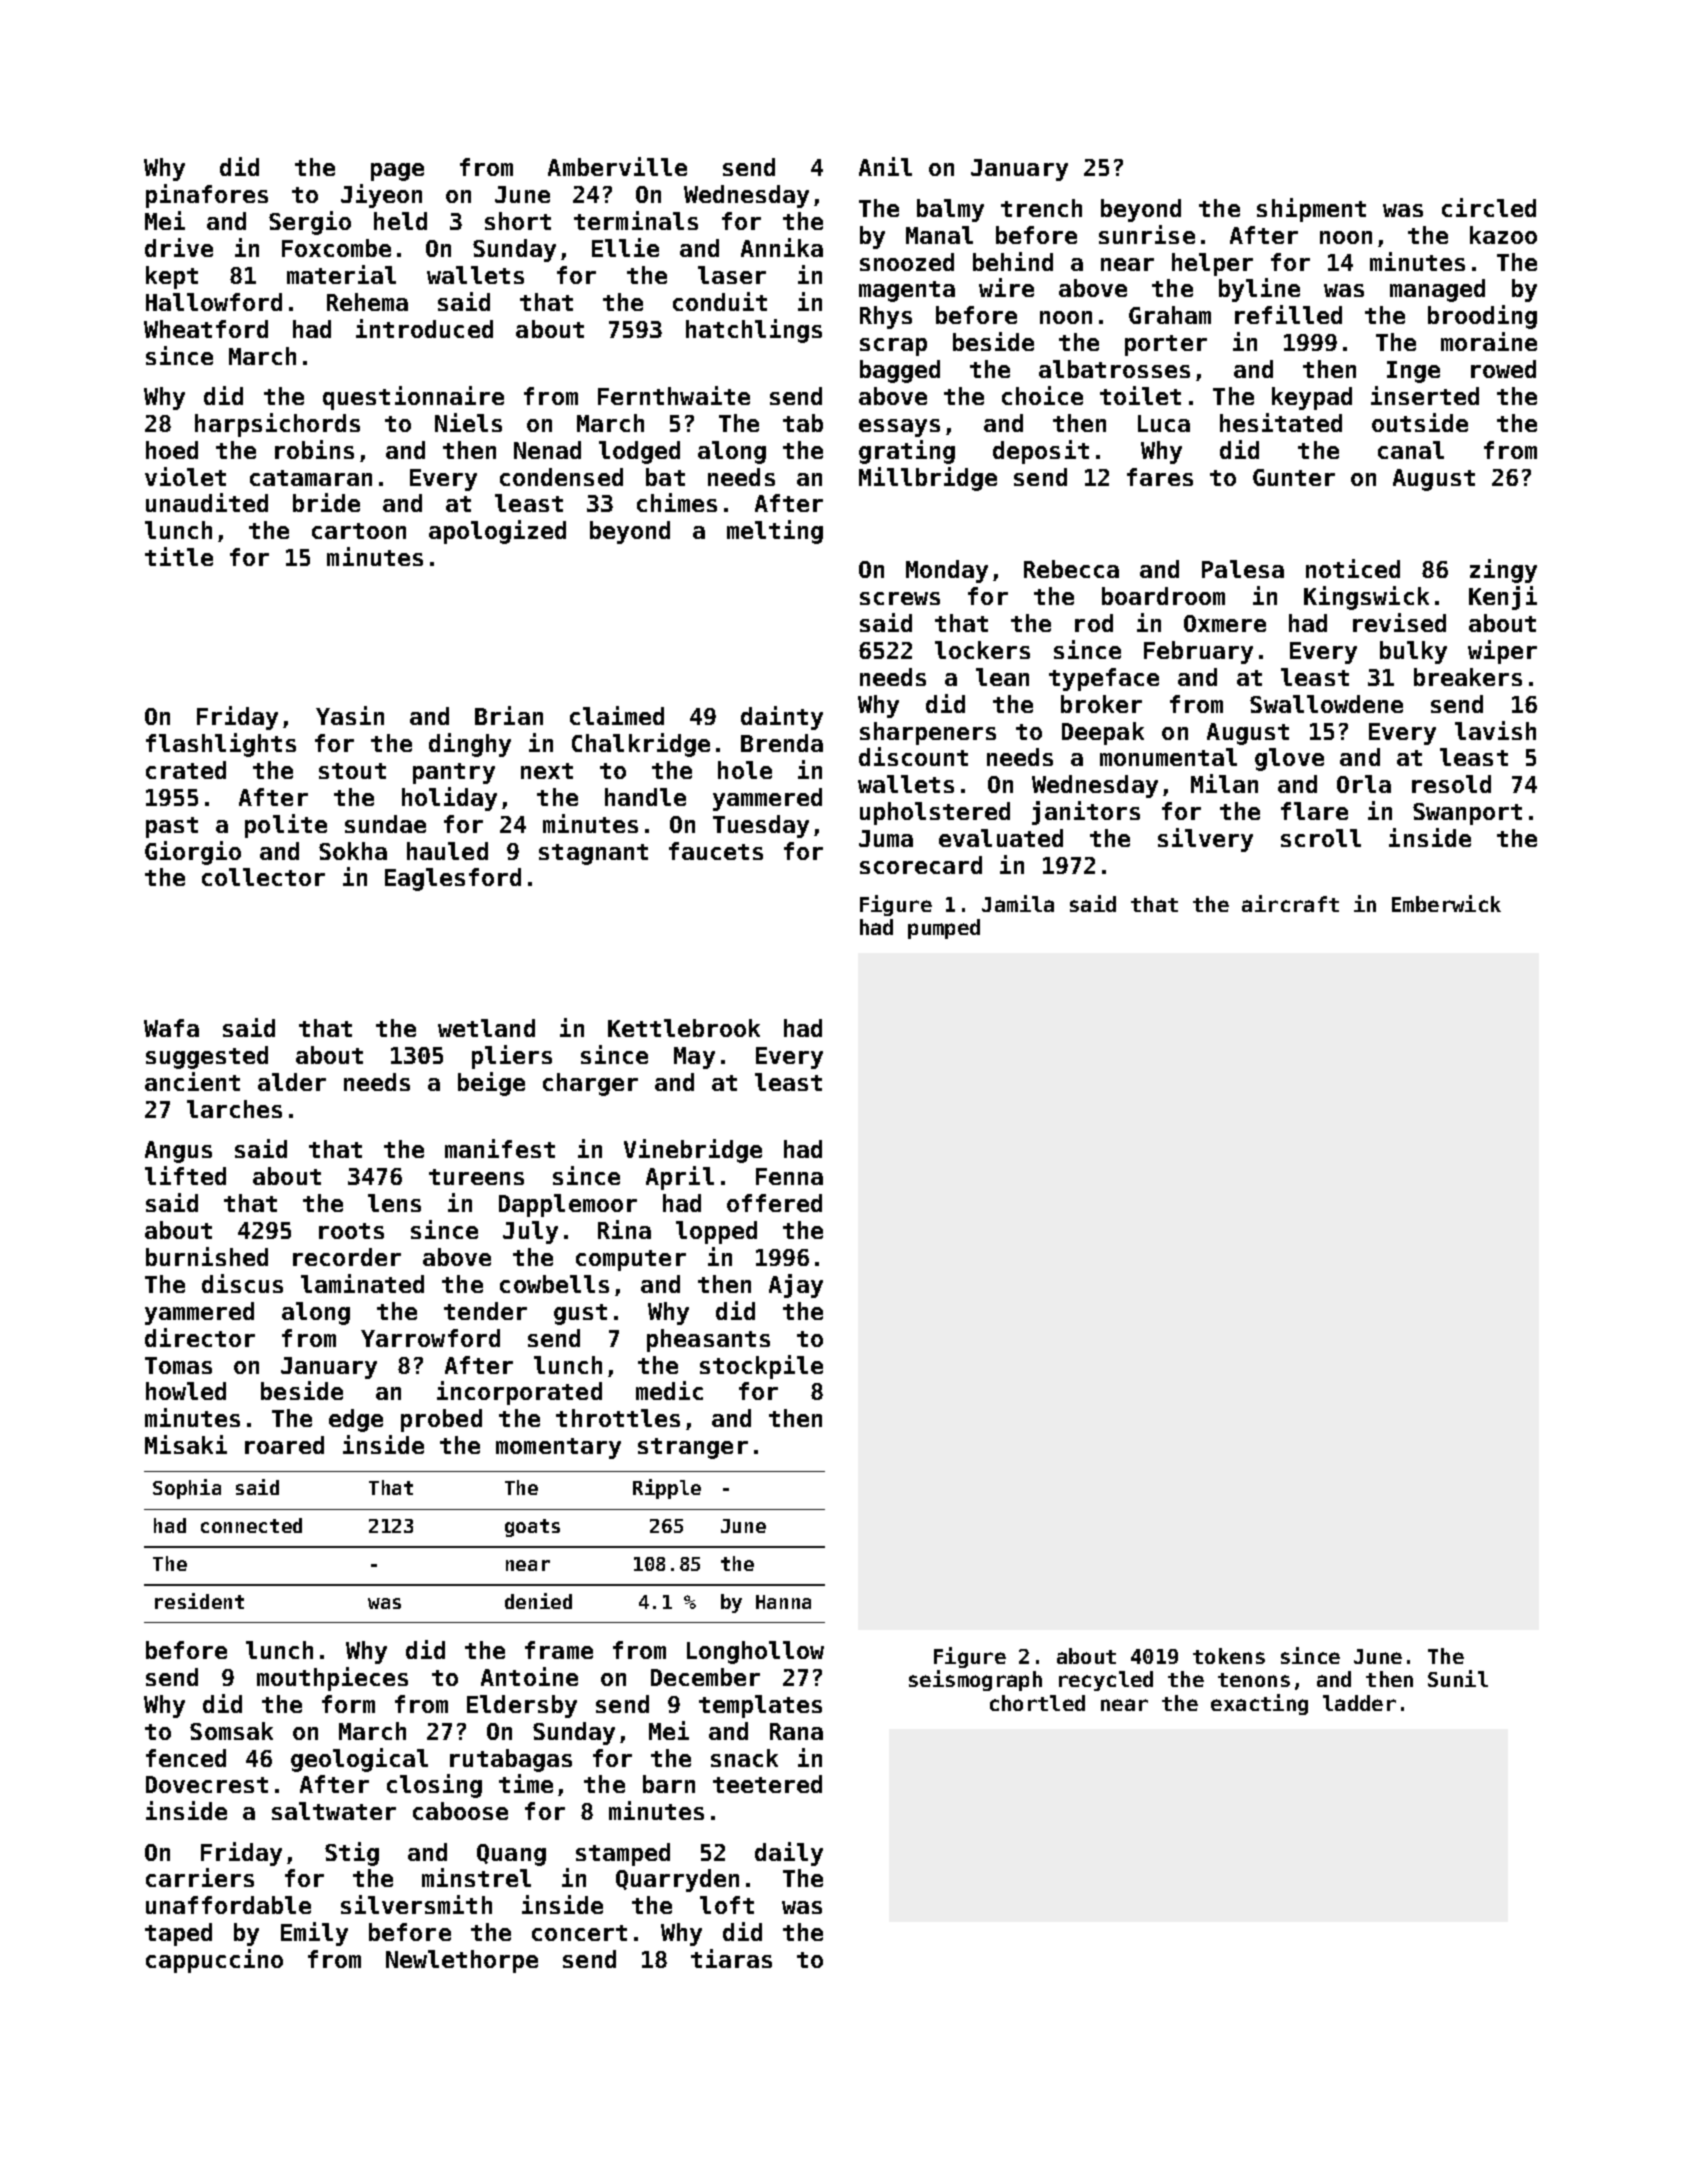  Describe the element at coordinates (453, 879) in the screenshot. I see `Eaglesford` at that location.
